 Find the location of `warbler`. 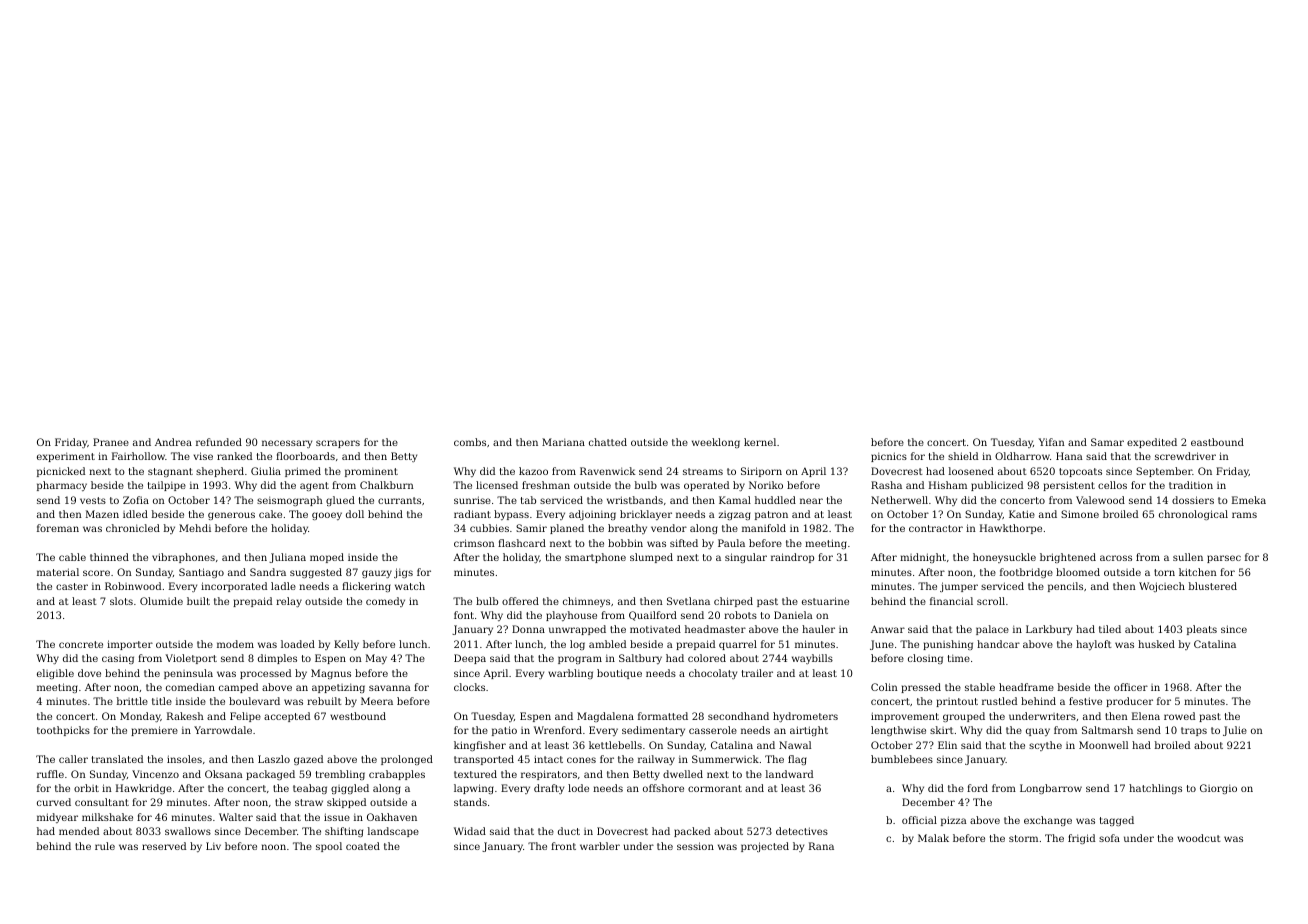

warbler is located at coordinates (600, 846).
